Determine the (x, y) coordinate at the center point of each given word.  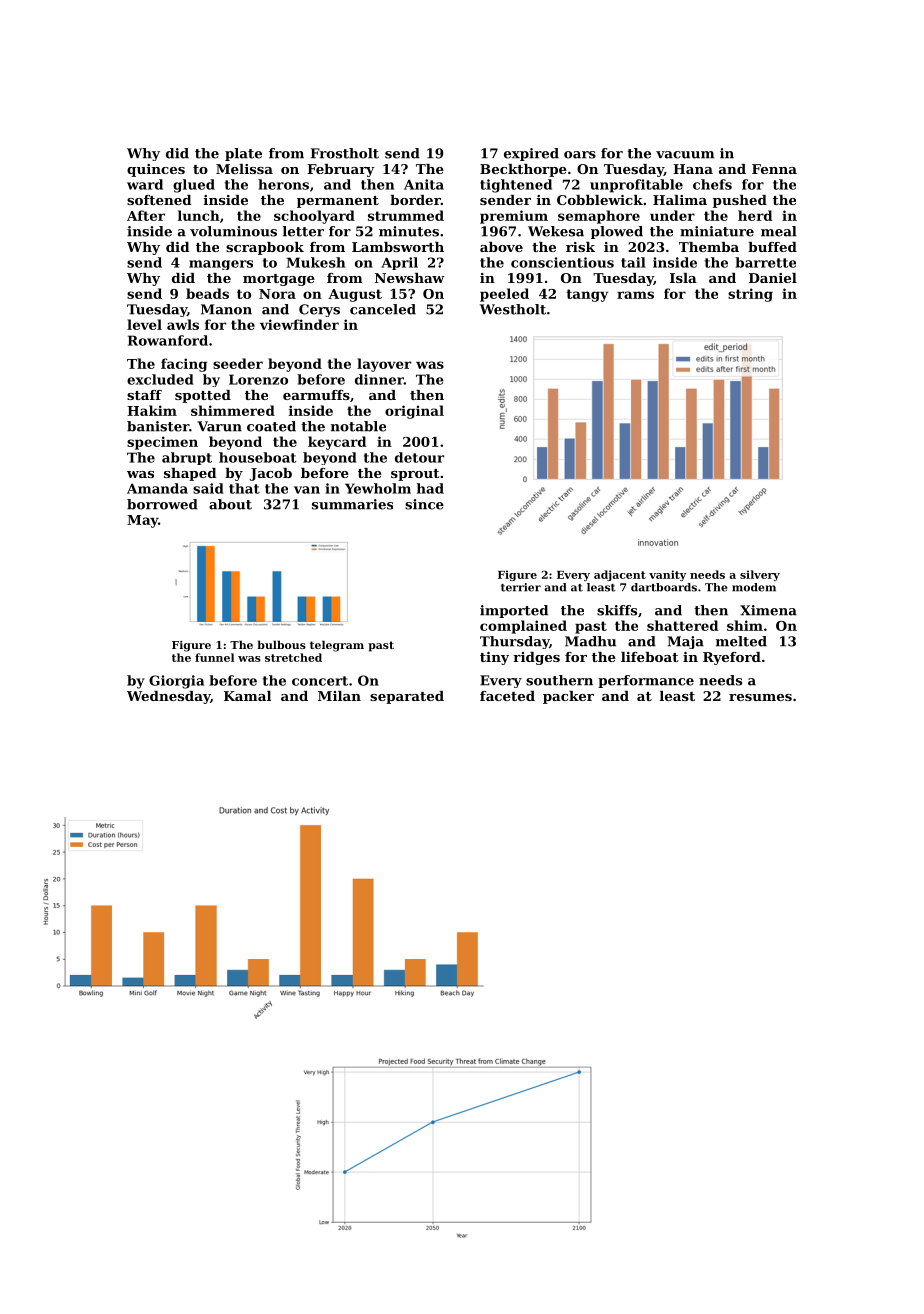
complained (523, 627)
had (430, 488)
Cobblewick (600, 200)
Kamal (247, 696)
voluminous (233, 231)
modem (754, 587)
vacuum (685, 155)
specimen (162, 443)
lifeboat (649, 657)
